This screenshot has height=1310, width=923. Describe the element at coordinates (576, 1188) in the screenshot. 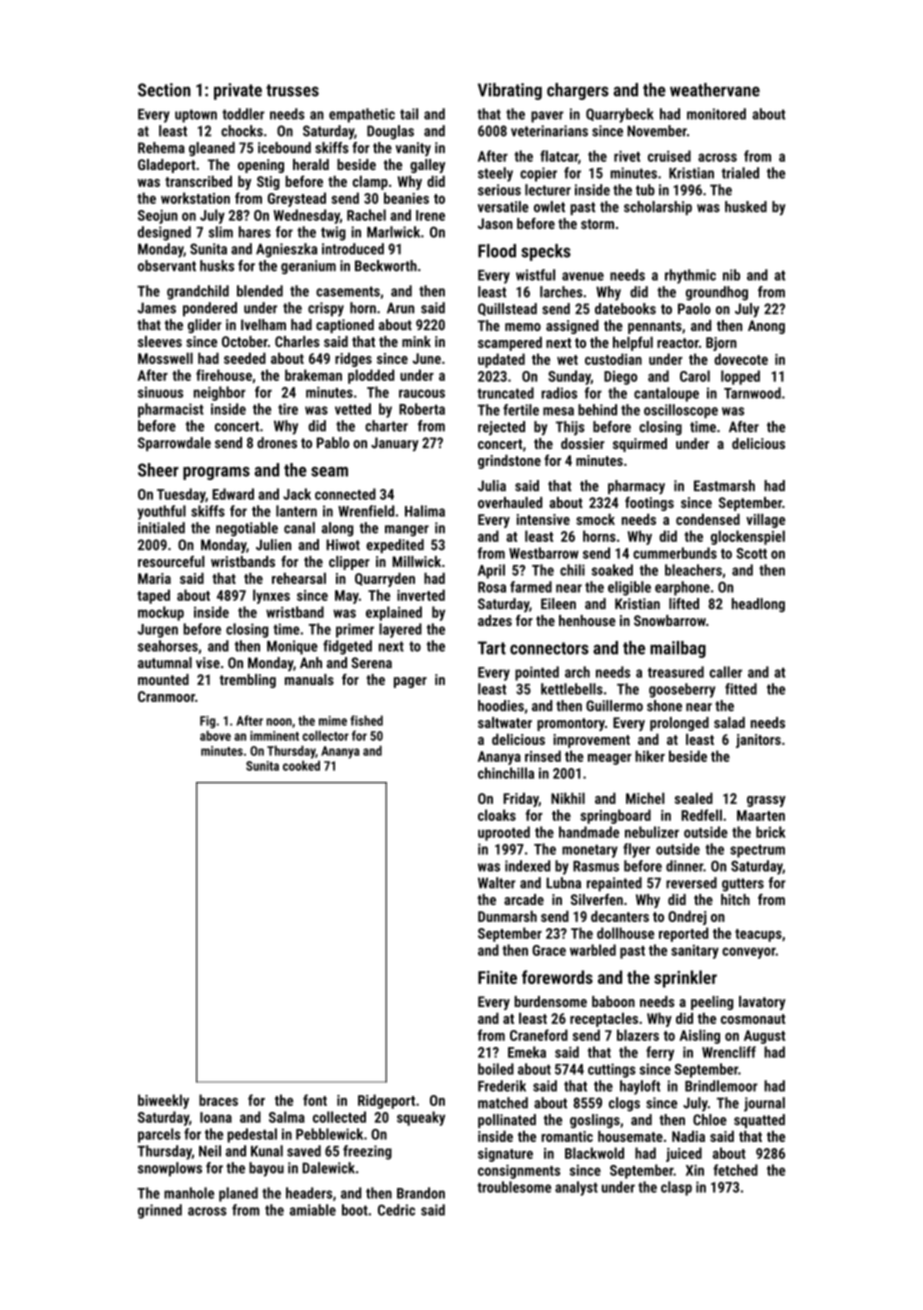

I see `analyst` at that location.
